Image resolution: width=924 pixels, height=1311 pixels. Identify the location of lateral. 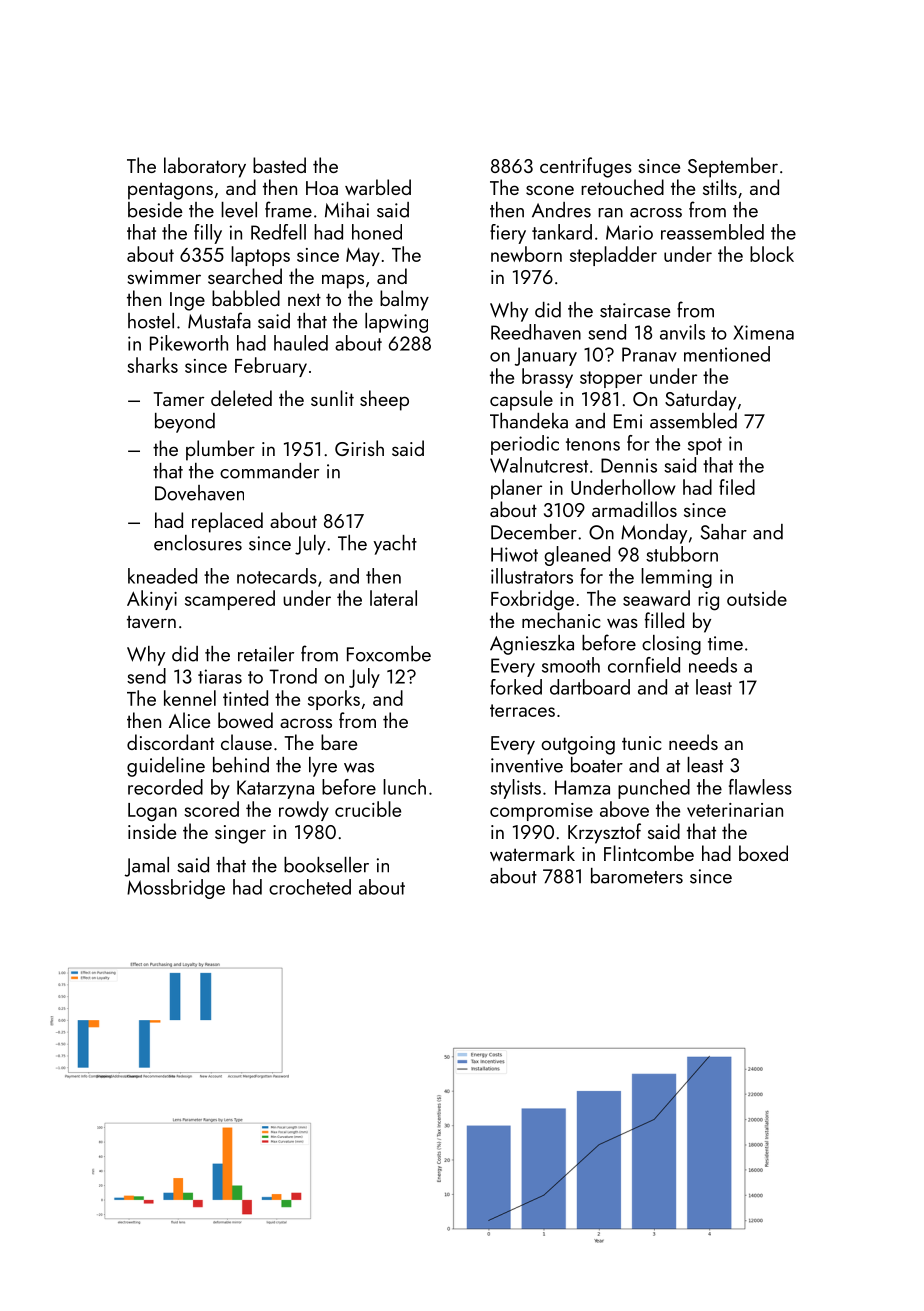
(393, 598).
